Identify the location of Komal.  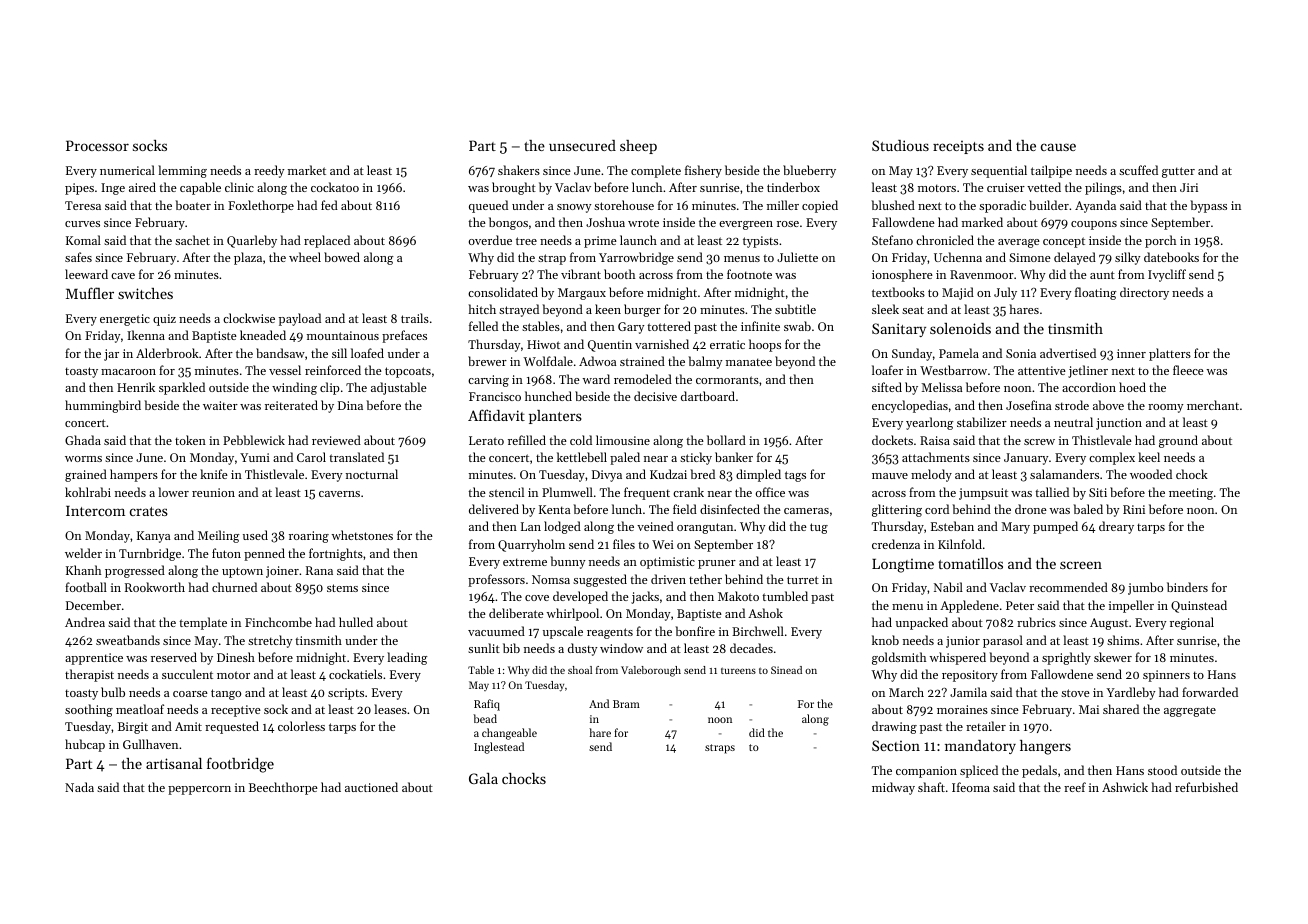
(83, 240).
